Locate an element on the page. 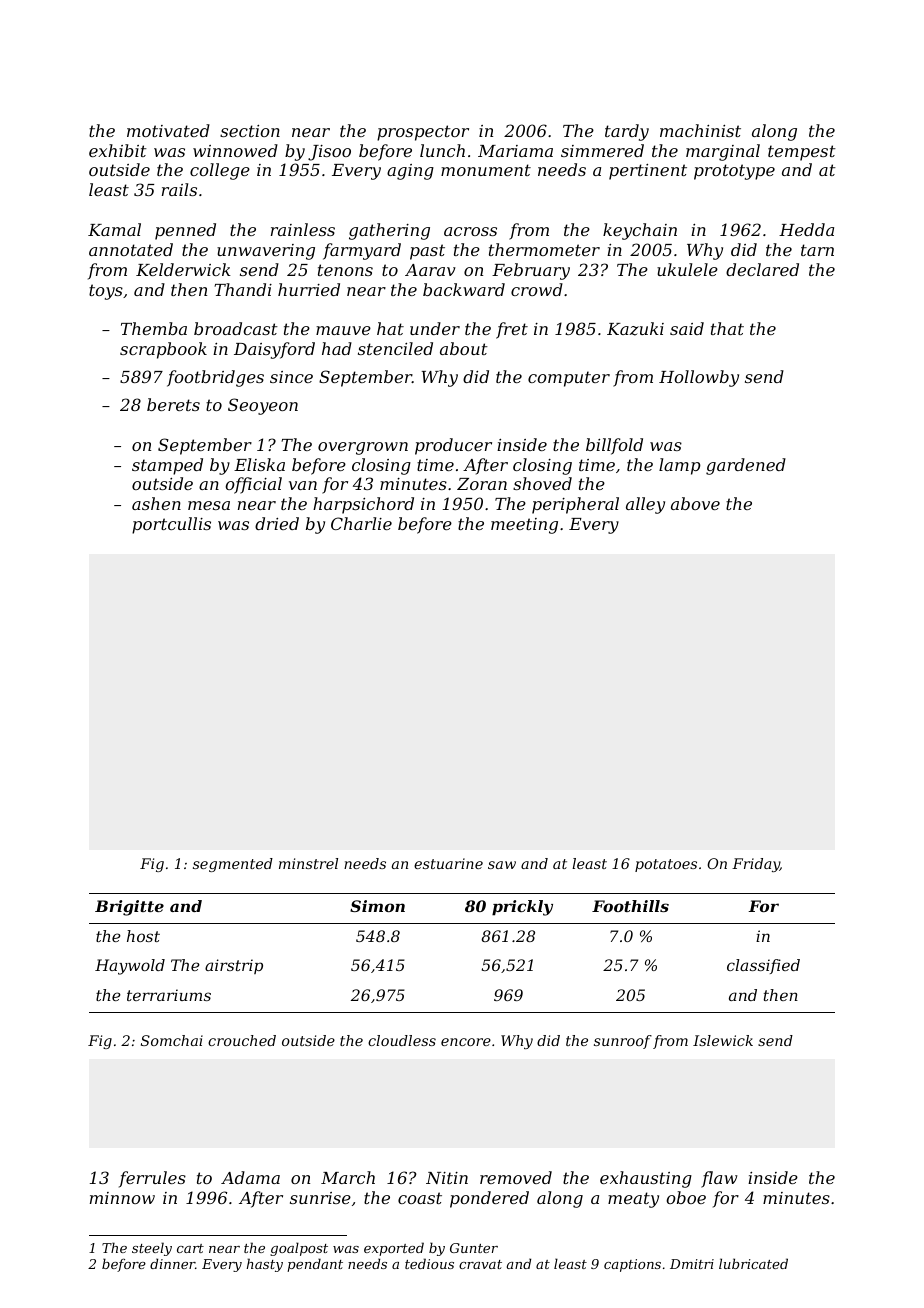 Image resolution: width=924 pixels, height=1308 pixels. section is located at coordinates (250, 131).
